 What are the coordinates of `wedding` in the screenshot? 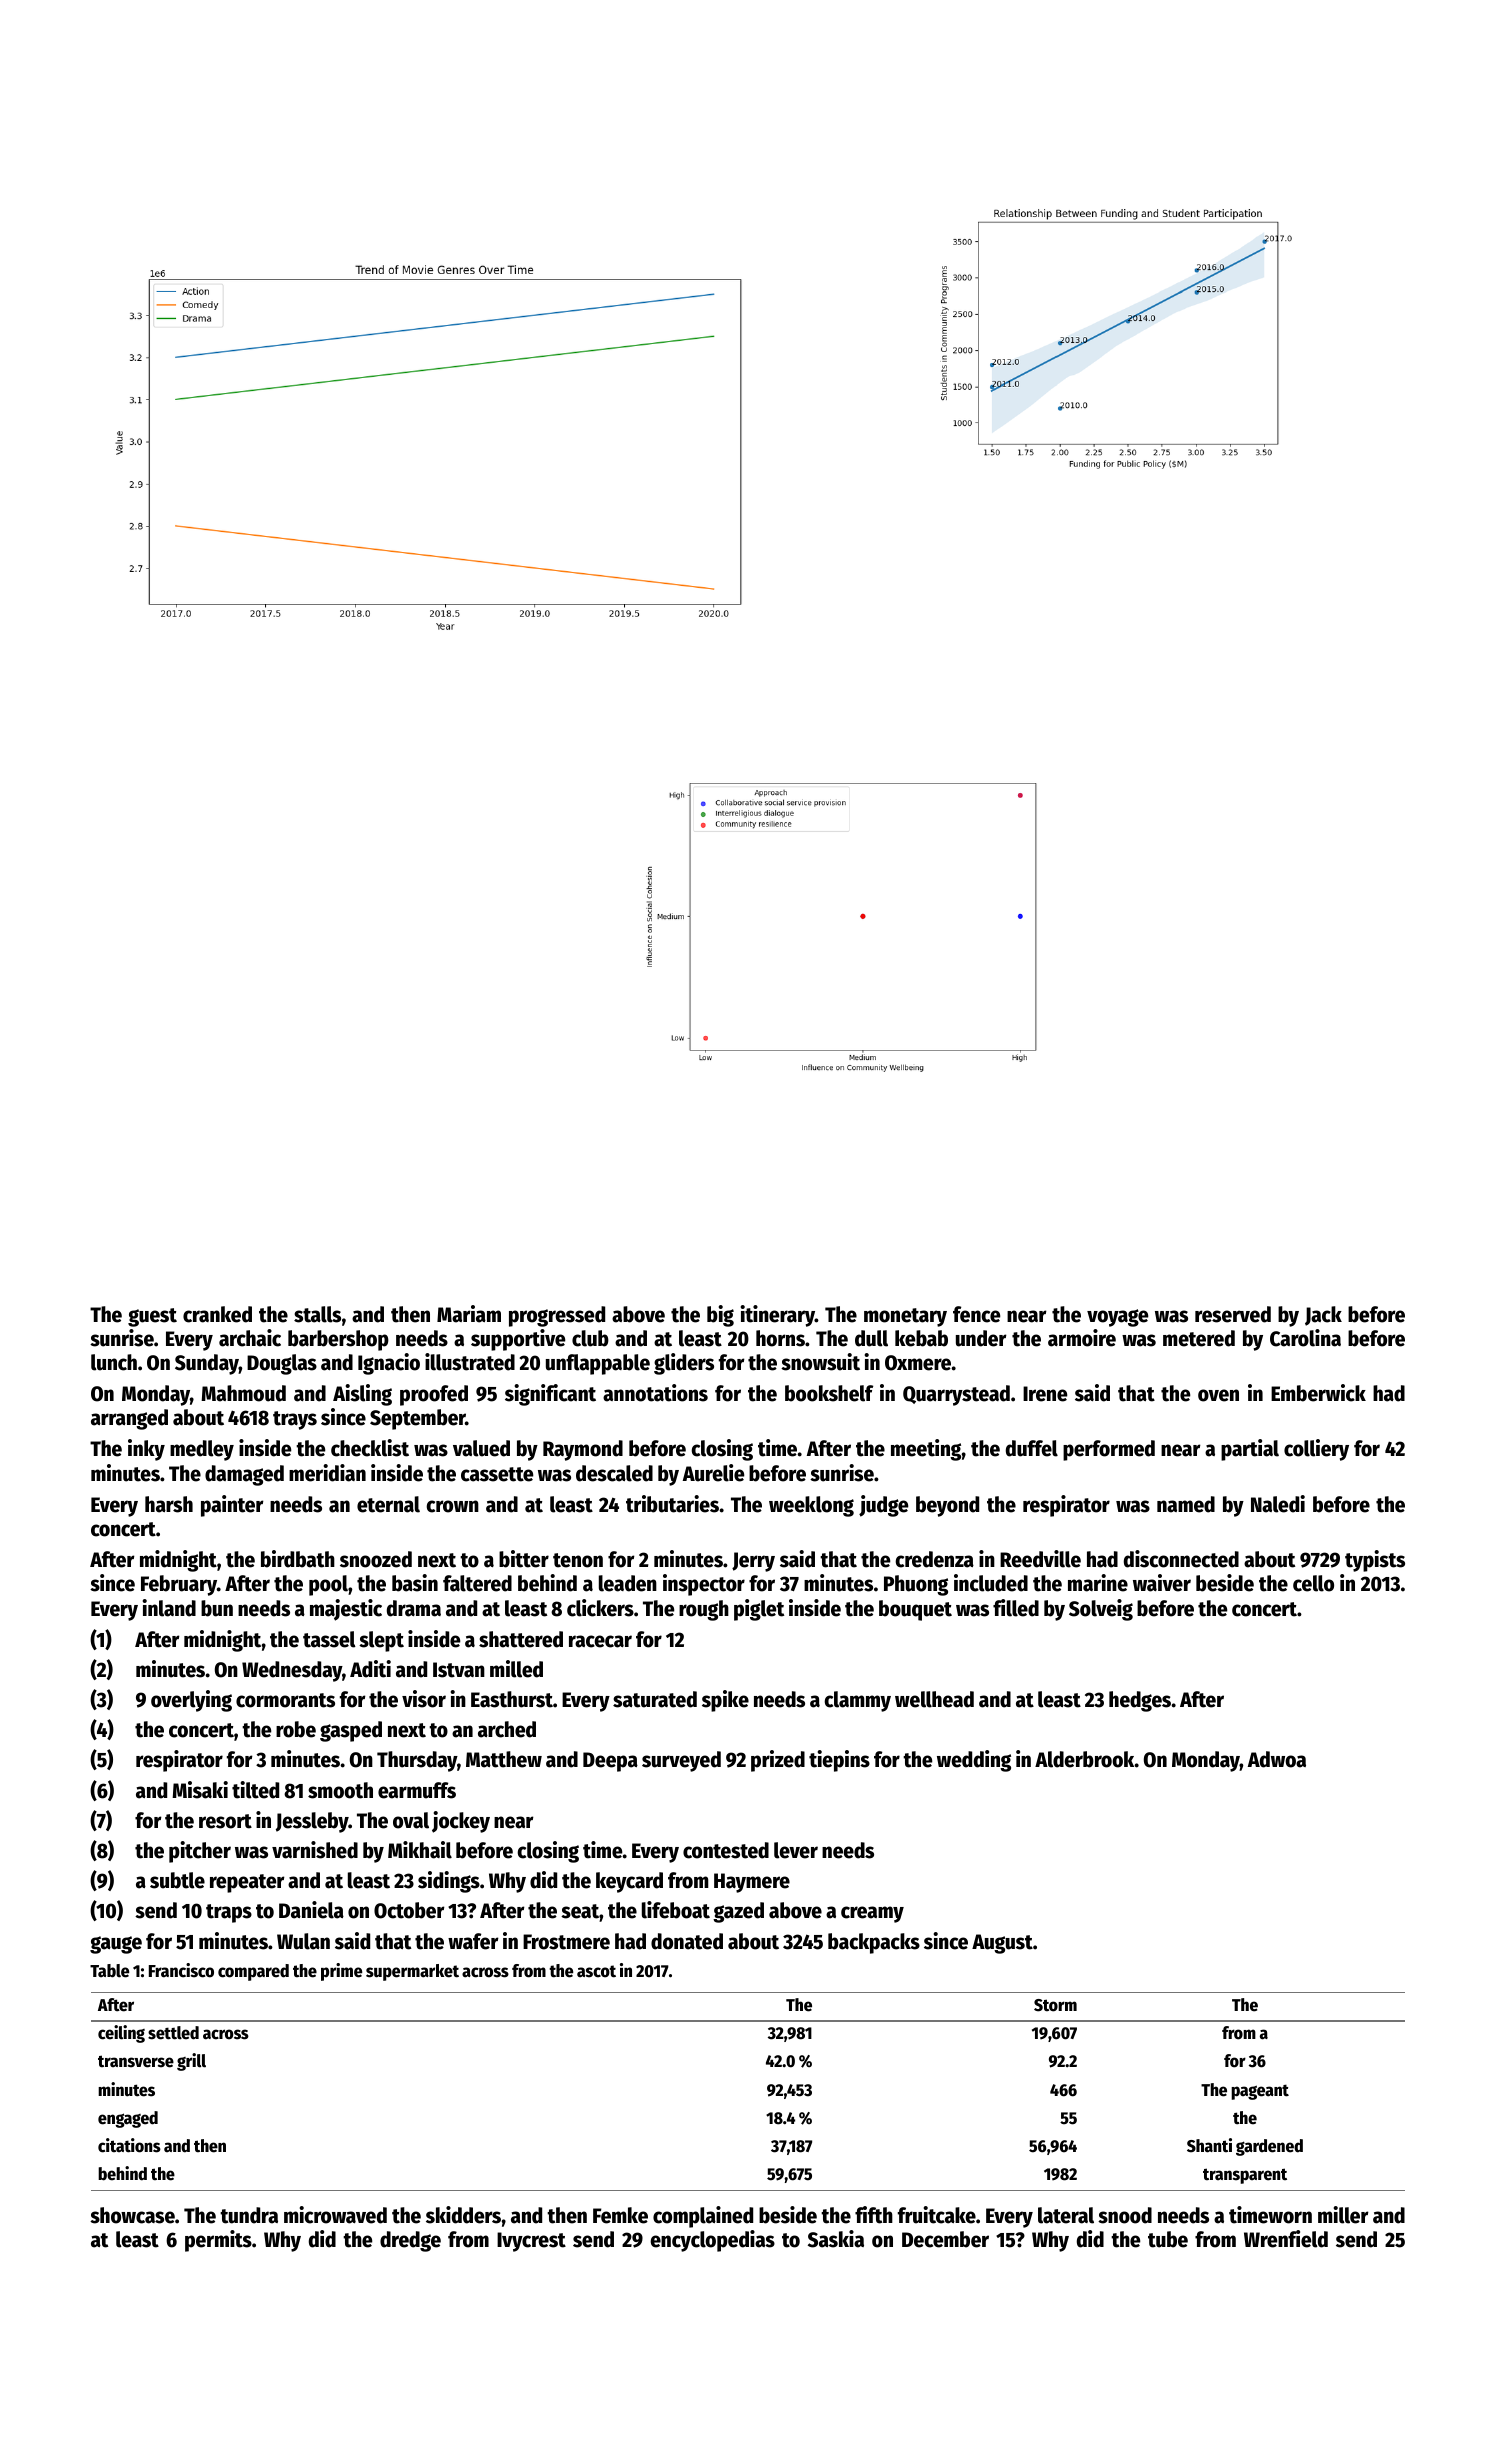 It's located at (974, 1761).
